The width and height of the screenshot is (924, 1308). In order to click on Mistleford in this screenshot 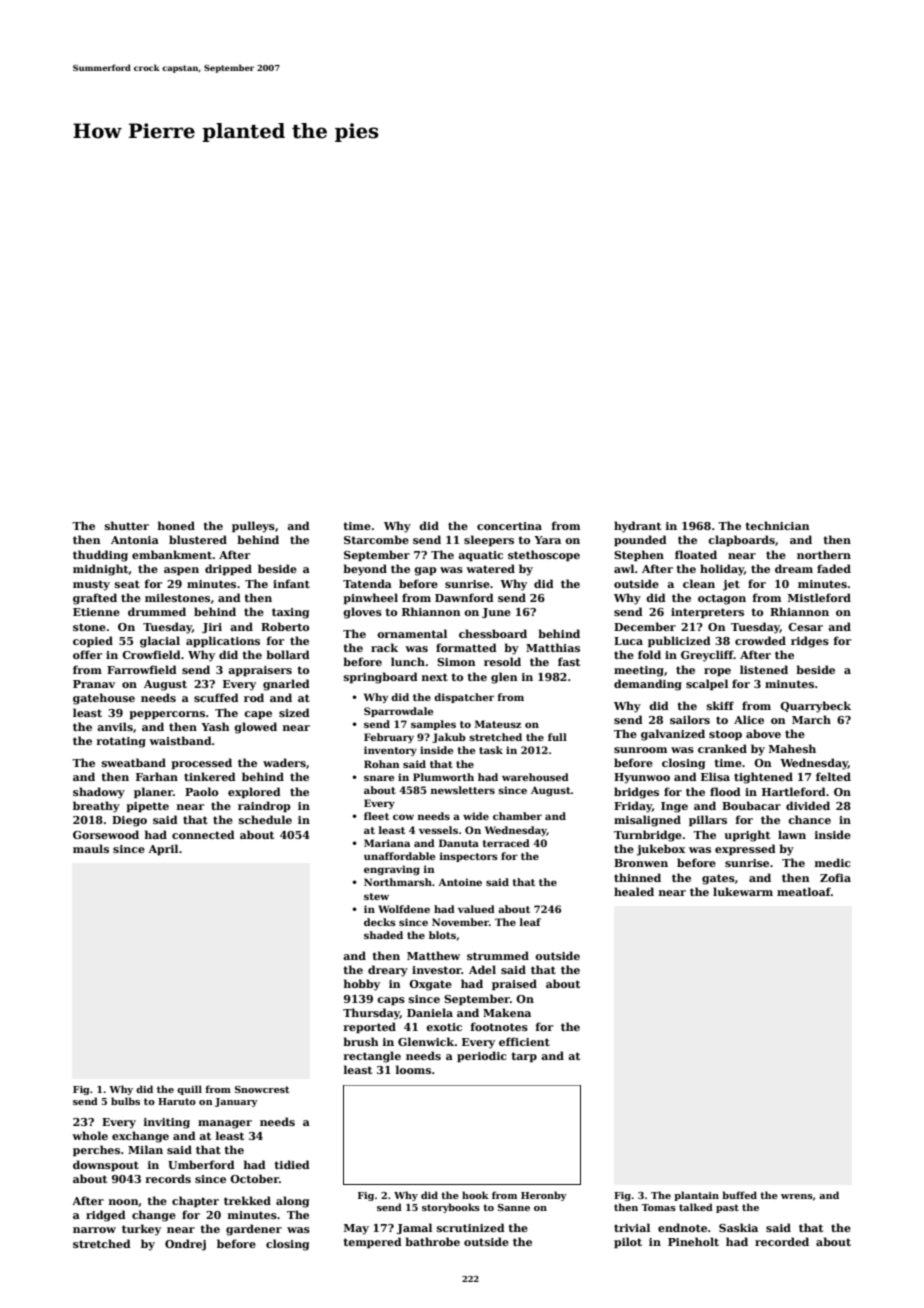, I will do `click(819, 597)`.
